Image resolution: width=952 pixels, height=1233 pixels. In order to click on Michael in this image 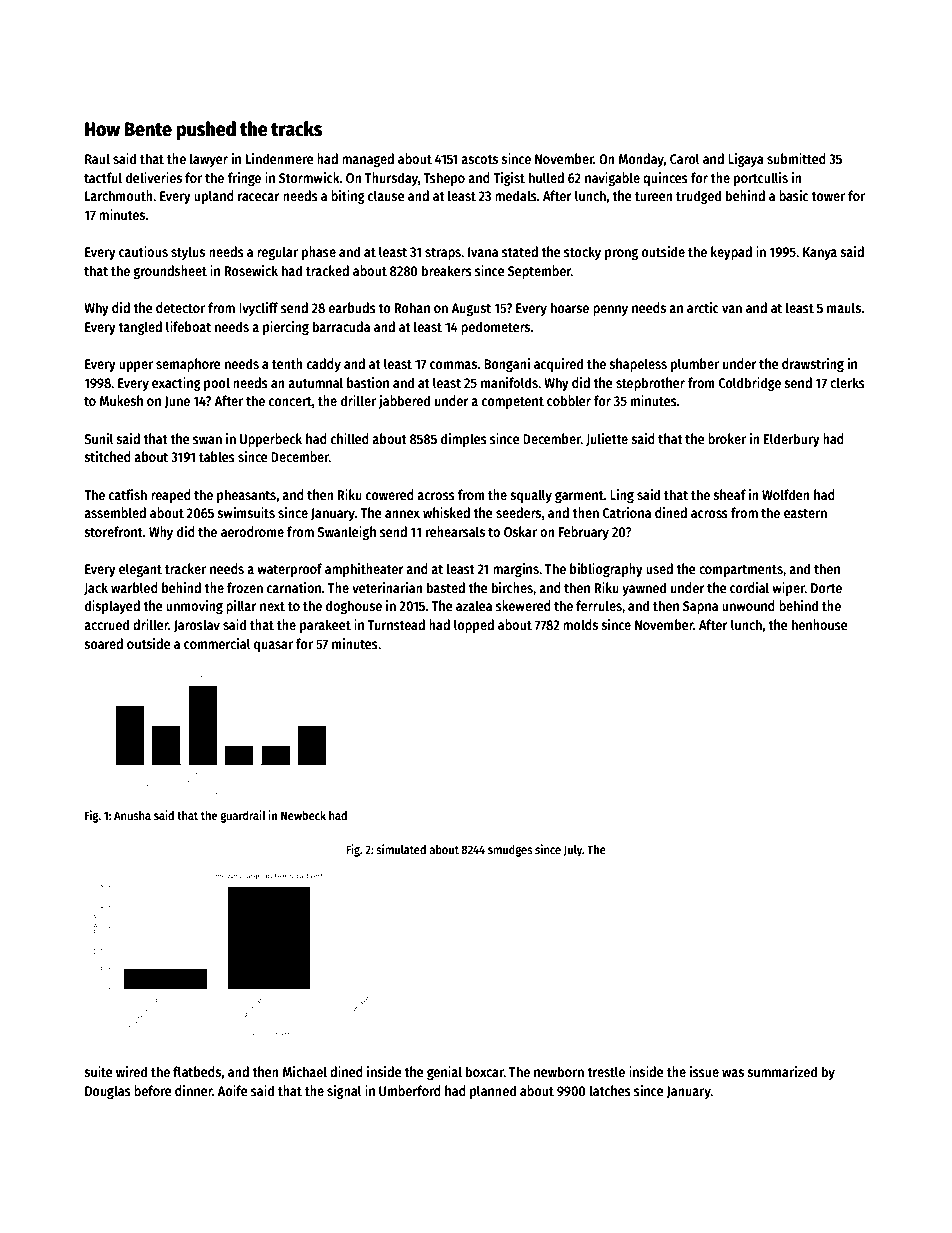, I will do `click(305, 1071)`.
